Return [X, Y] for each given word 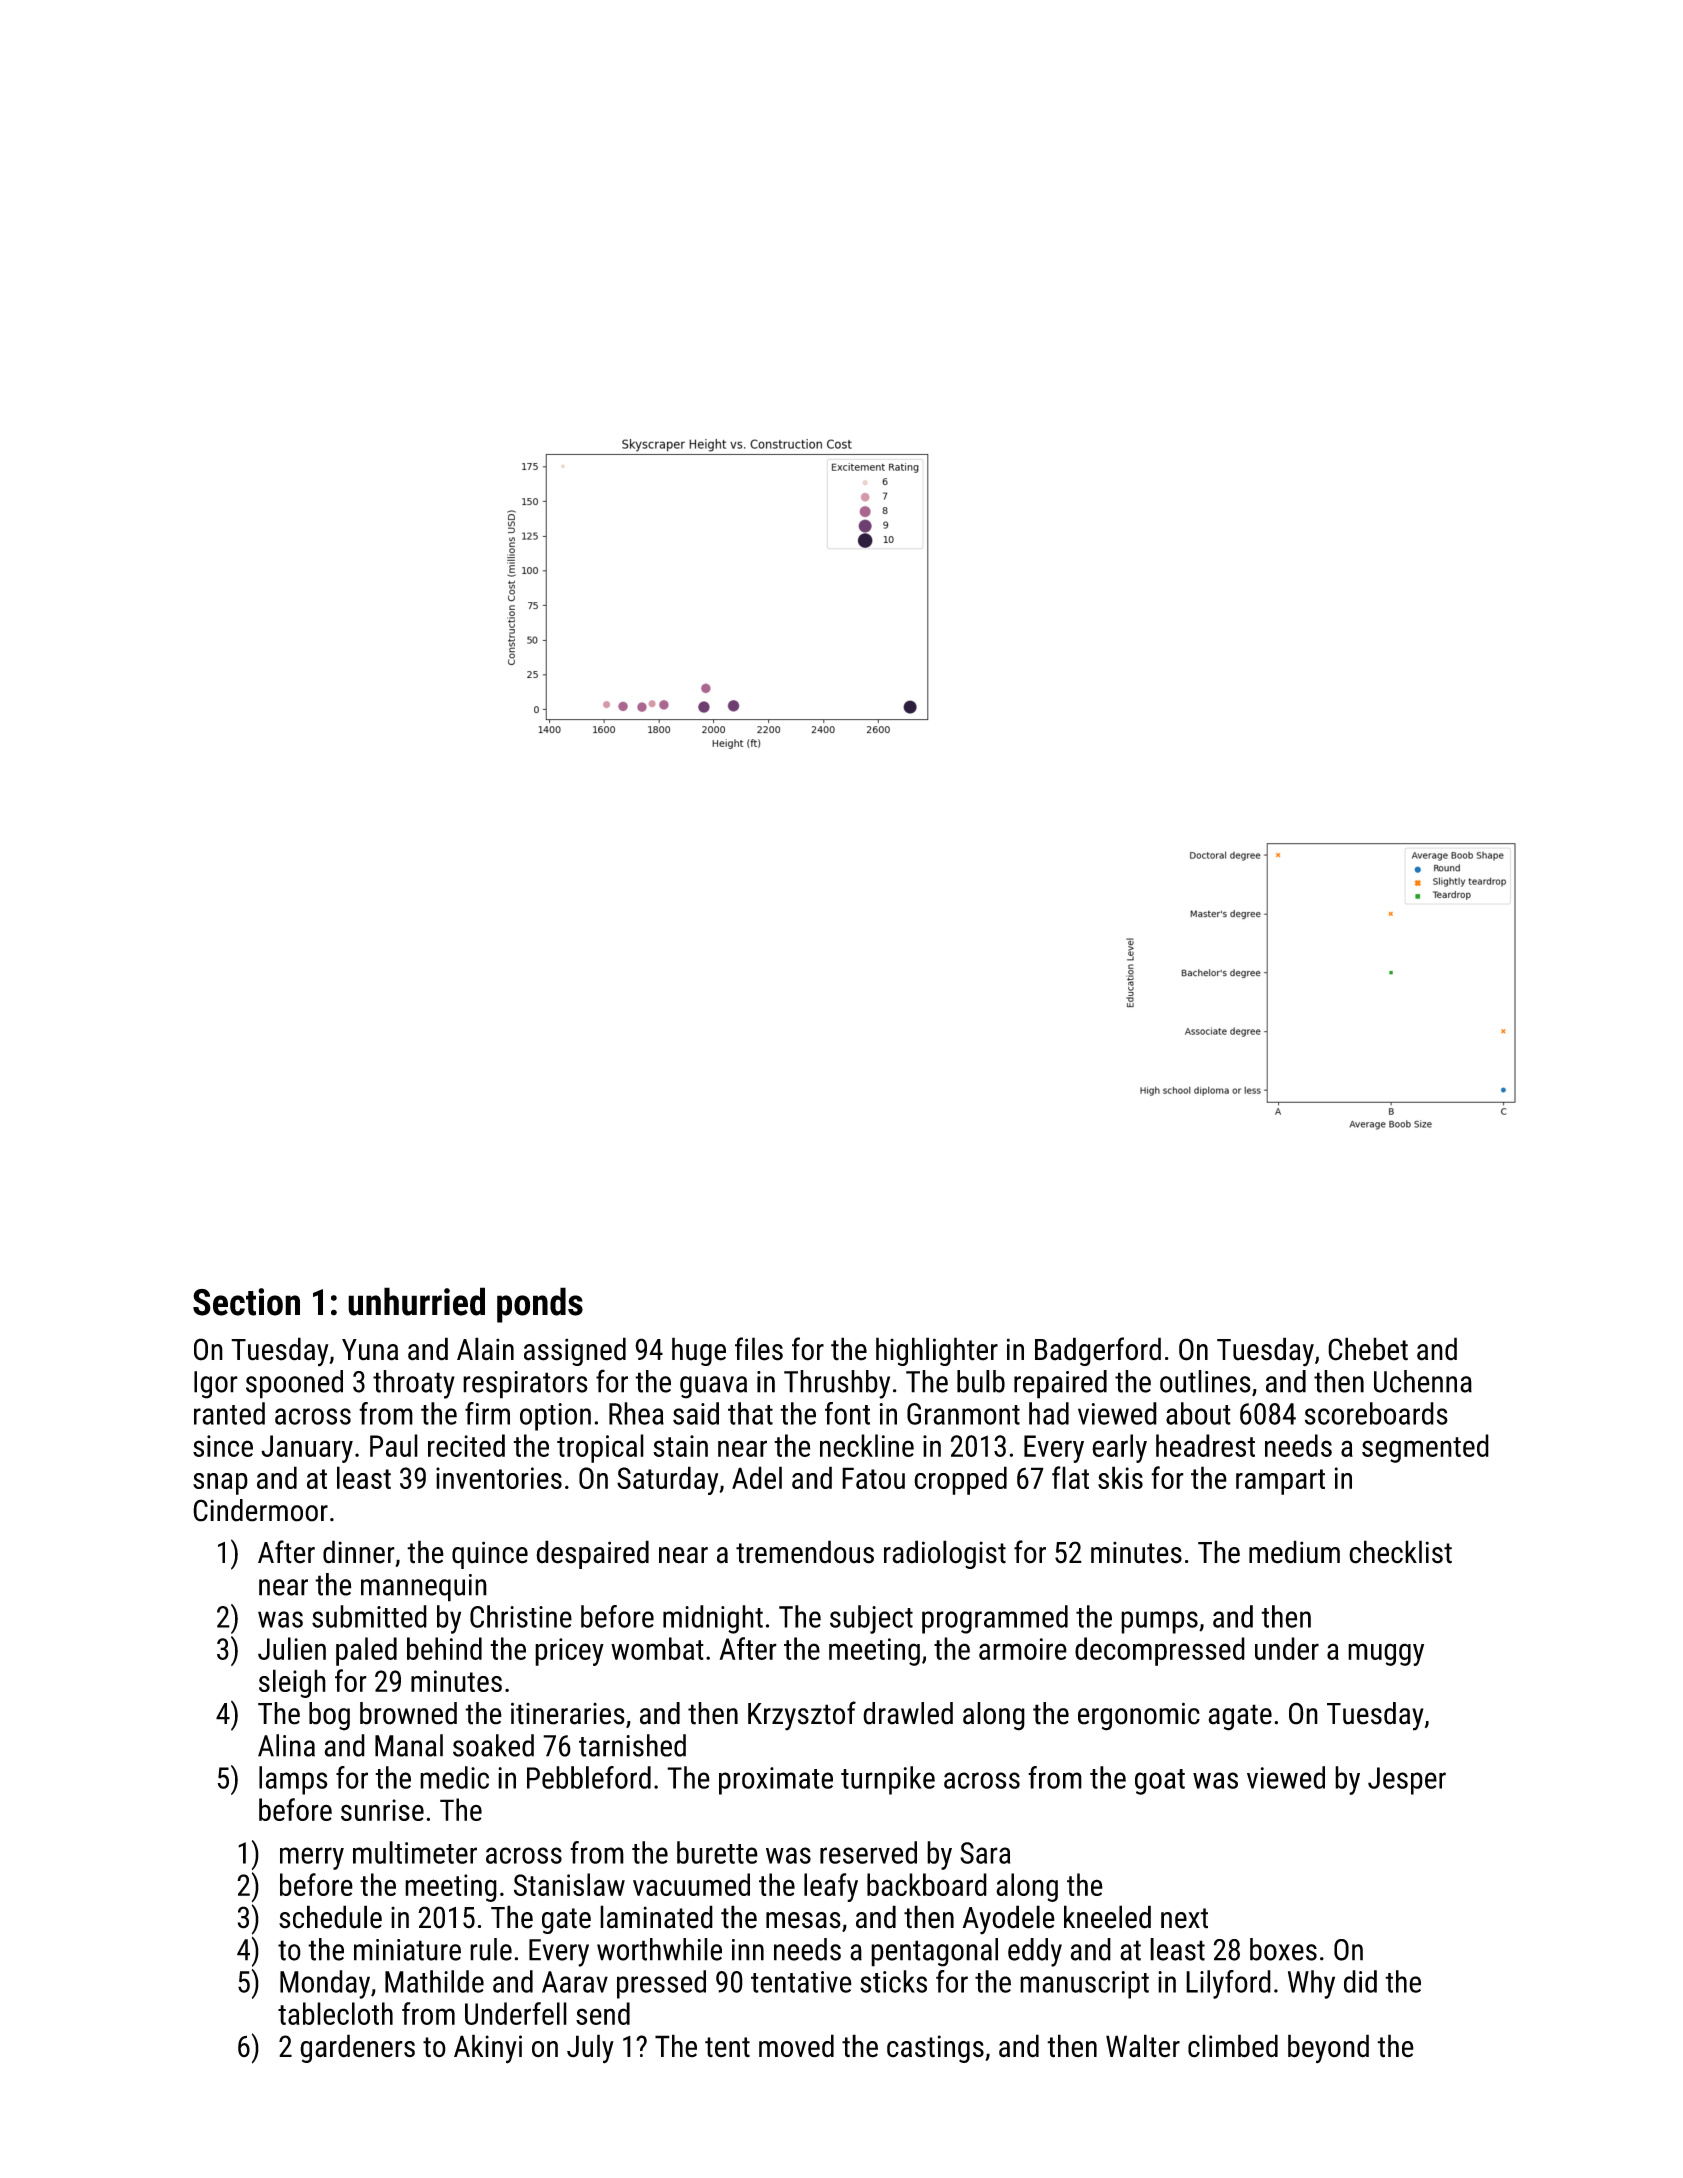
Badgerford [1098, 1351]
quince [490, 1555]
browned [408, 1713]
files [759, 1349]
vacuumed [691, 1884]
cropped [960, 1480]
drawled [908, 1713]
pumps [1159, 1622]
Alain [485, 1349]
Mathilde [434, 1981]
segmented [1425, 1448]
